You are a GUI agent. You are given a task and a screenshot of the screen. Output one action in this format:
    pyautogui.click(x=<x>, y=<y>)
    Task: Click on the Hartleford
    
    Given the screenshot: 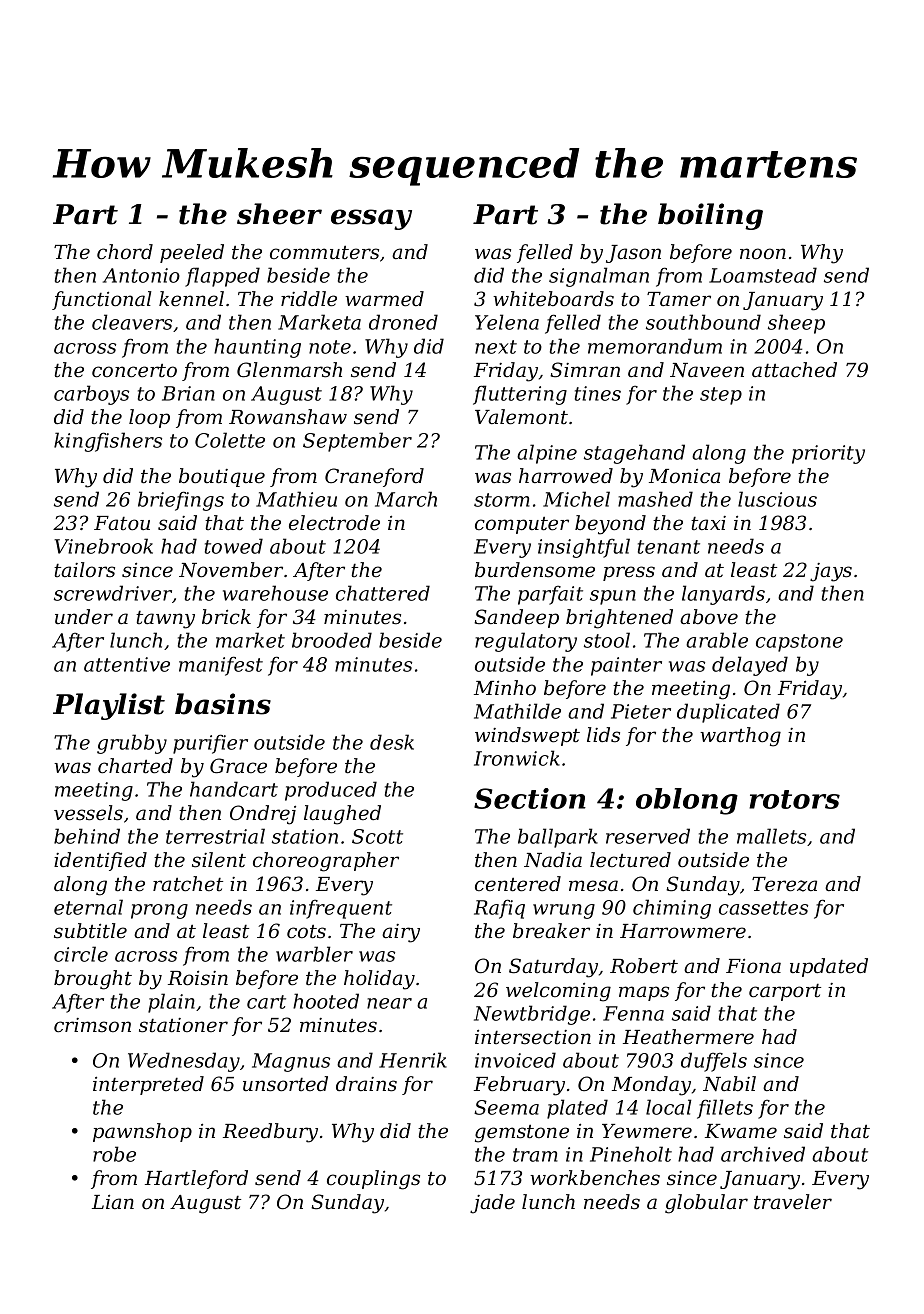 What is the action you would take?
    pyautogui.click(x=196, y=1179)
